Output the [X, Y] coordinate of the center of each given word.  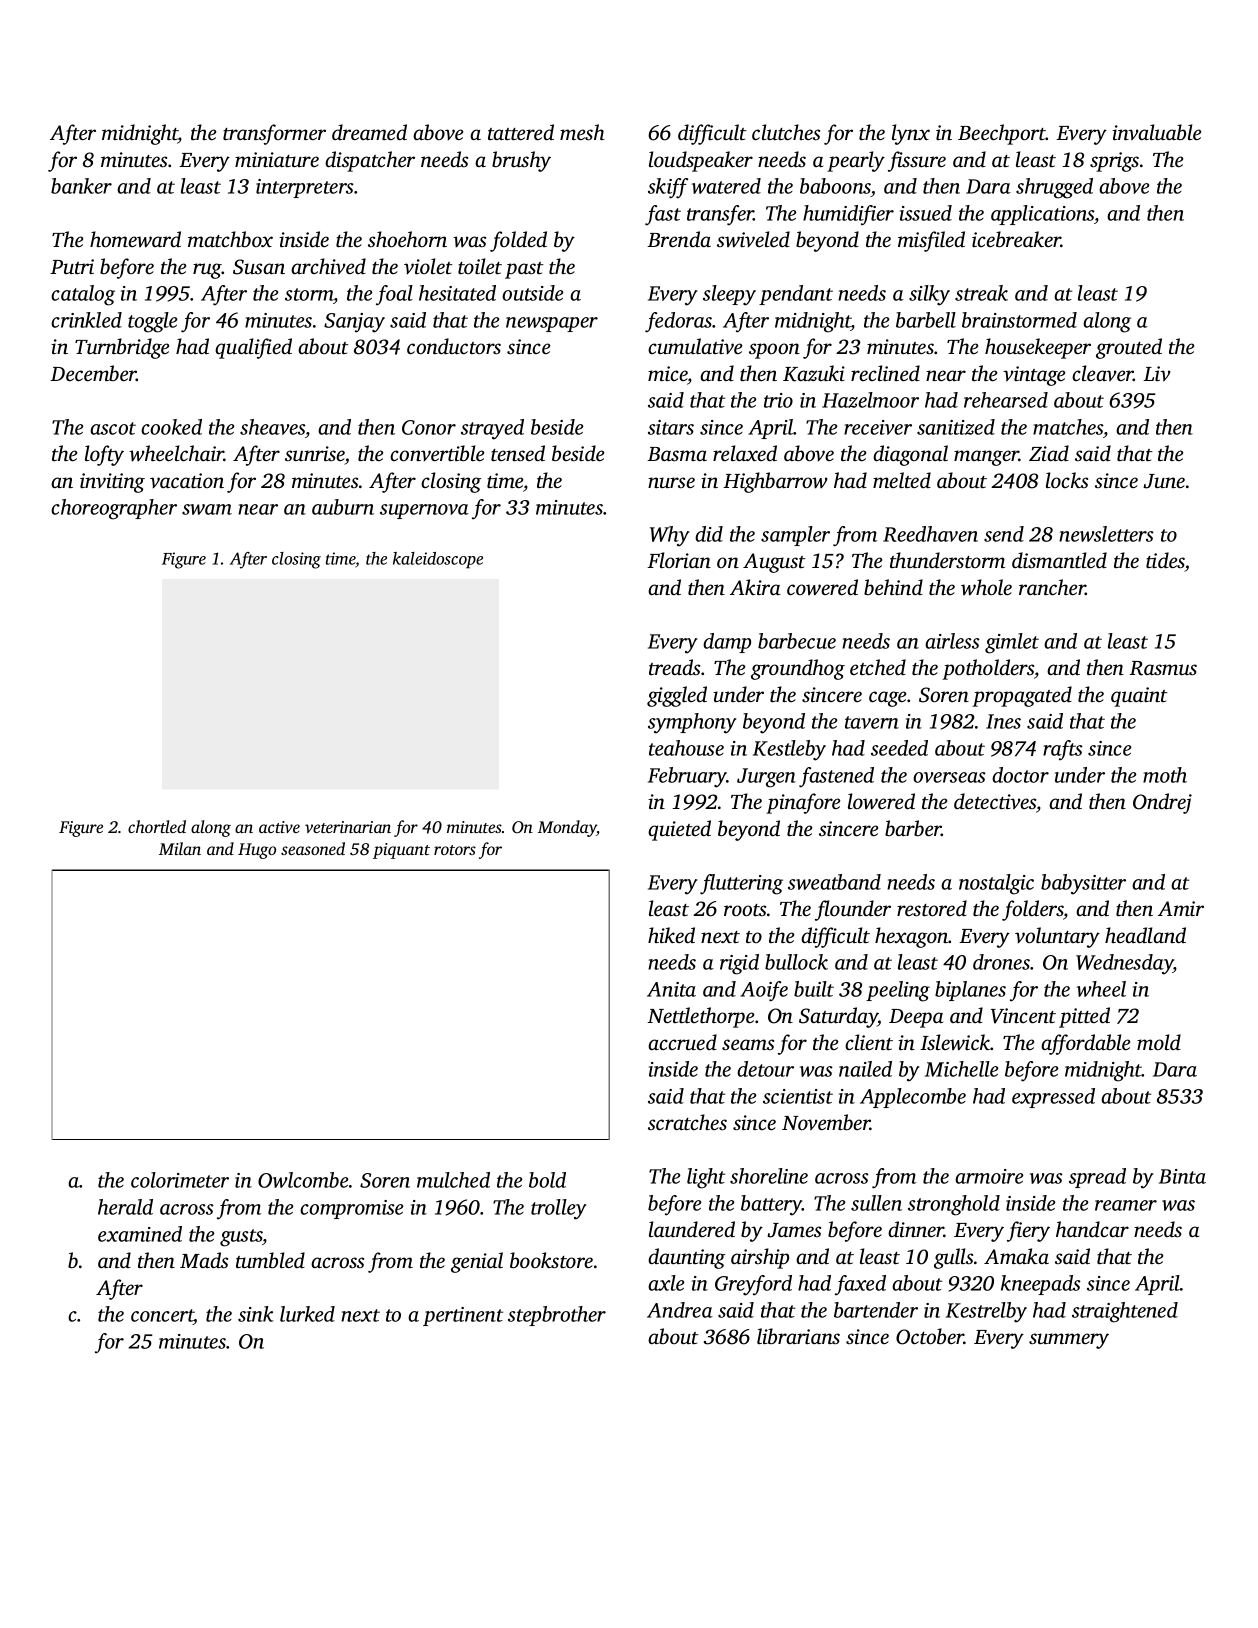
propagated [1022, 696]
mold [1159, 1042]
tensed [518, 453]
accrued [682, 1042]
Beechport [1002, 134]
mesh [582, 132]
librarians [798, 1336]
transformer [274, 134]
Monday [567, 828]
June [1164, 481]
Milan [180, 848]
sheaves [272, 427]
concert [162, 1317]
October [930, 1336]
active [279, 827]
